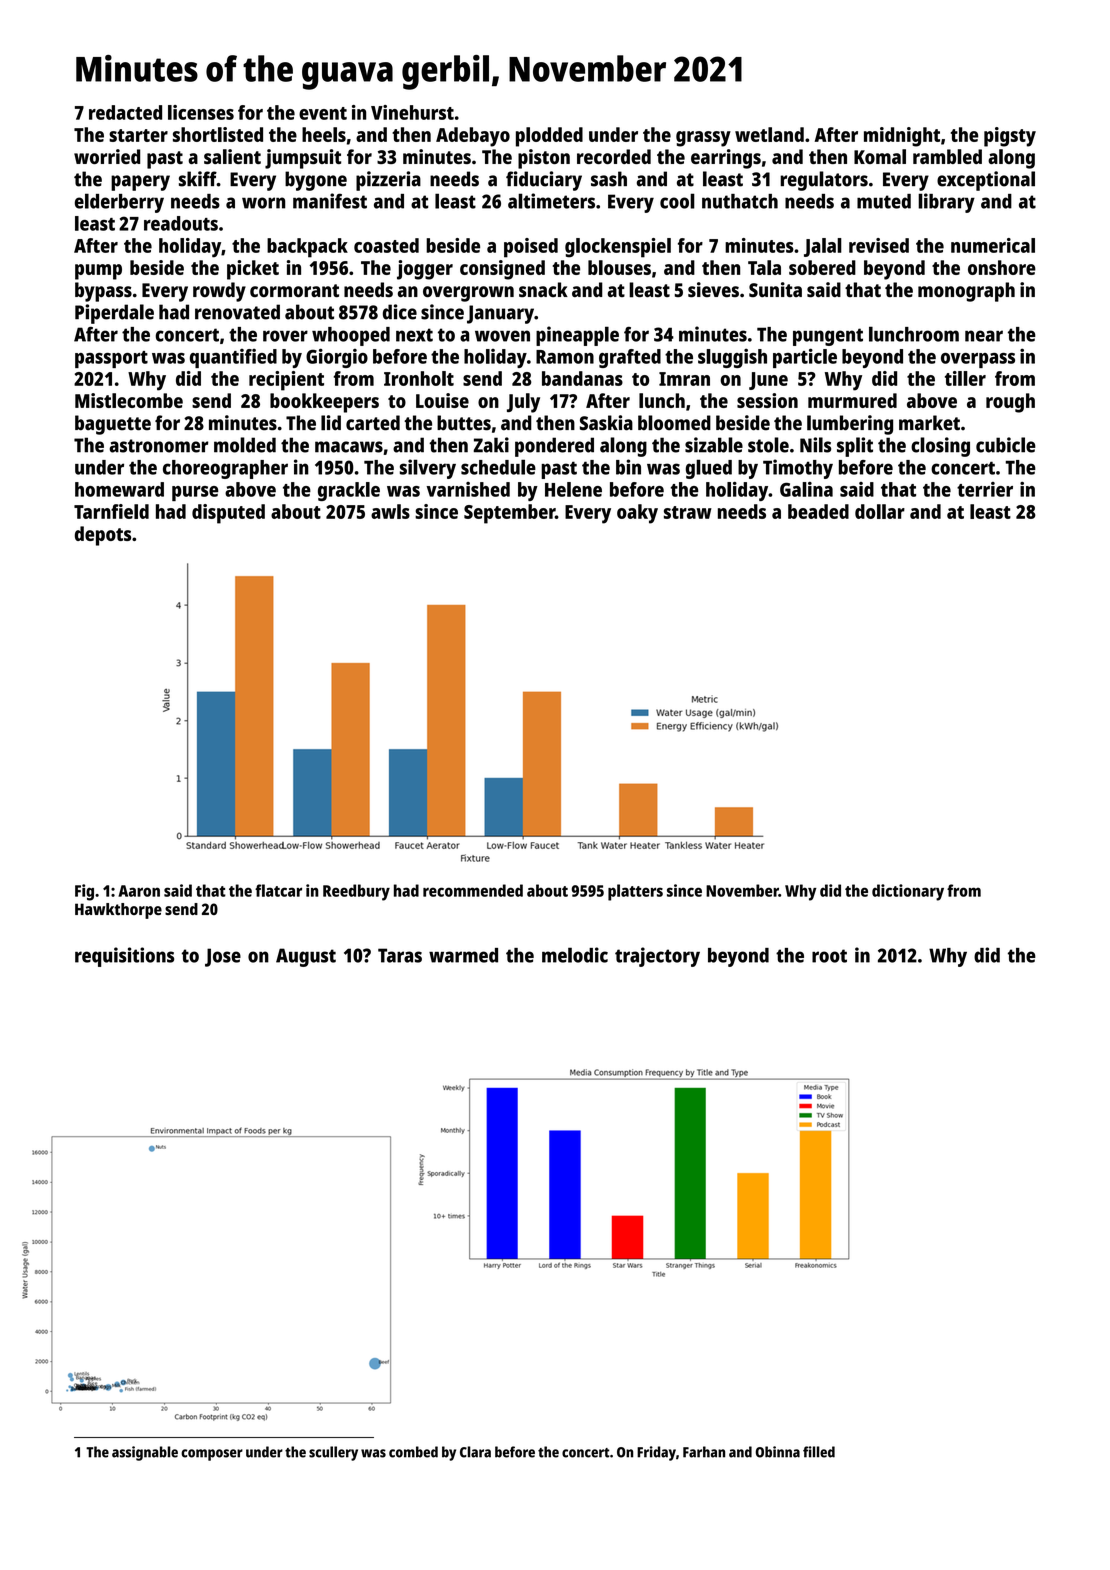  What do you see at coordinates (413, 1452) in the screenshot?
I see `combed` at bounding box center [413, 1452].
